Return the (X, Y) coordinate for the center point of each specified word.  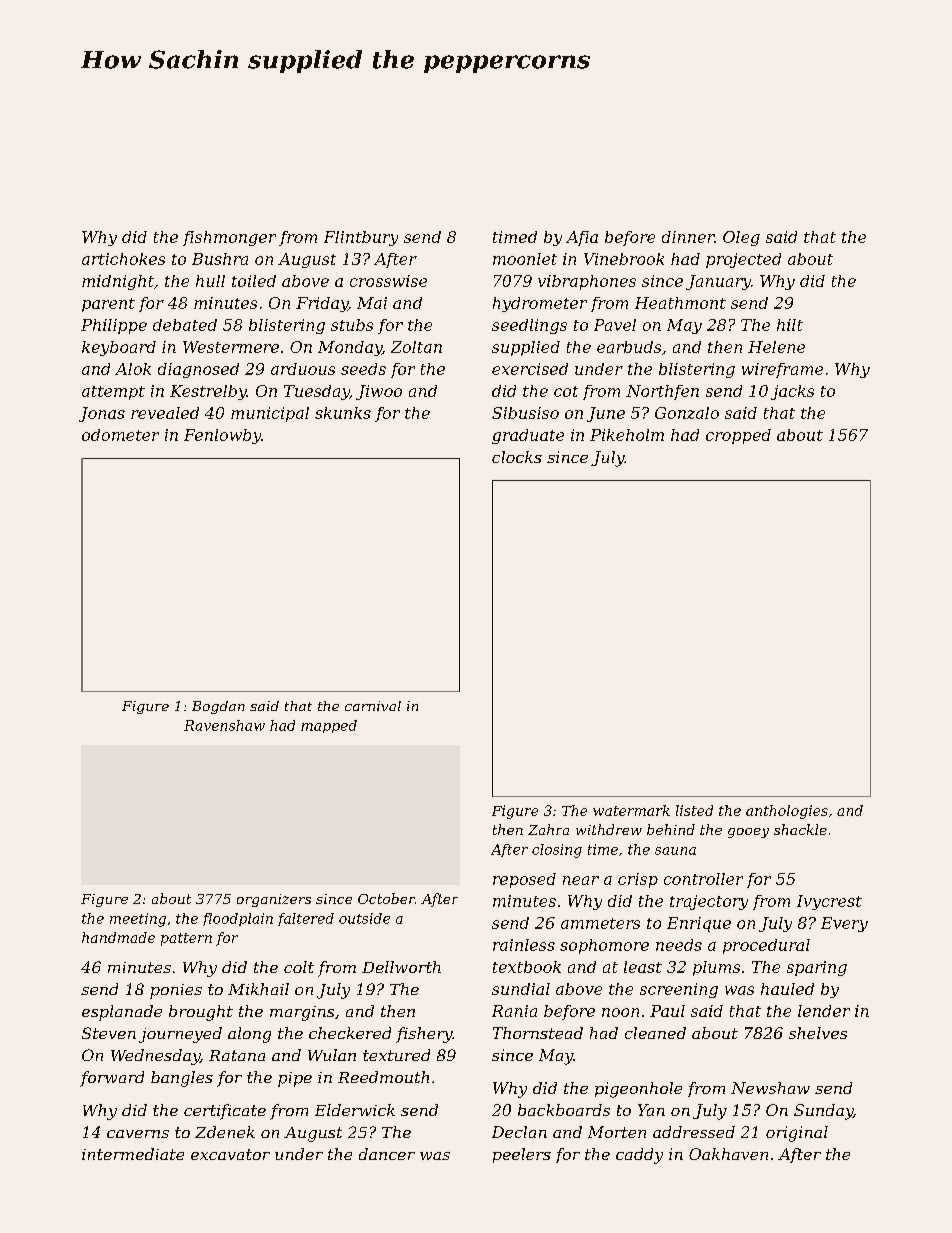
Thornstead (538, 1033)
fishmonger (229, 238)
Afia (582, 238)
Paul (667, 1011)
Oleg (741, 238)
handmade (118, 937)
